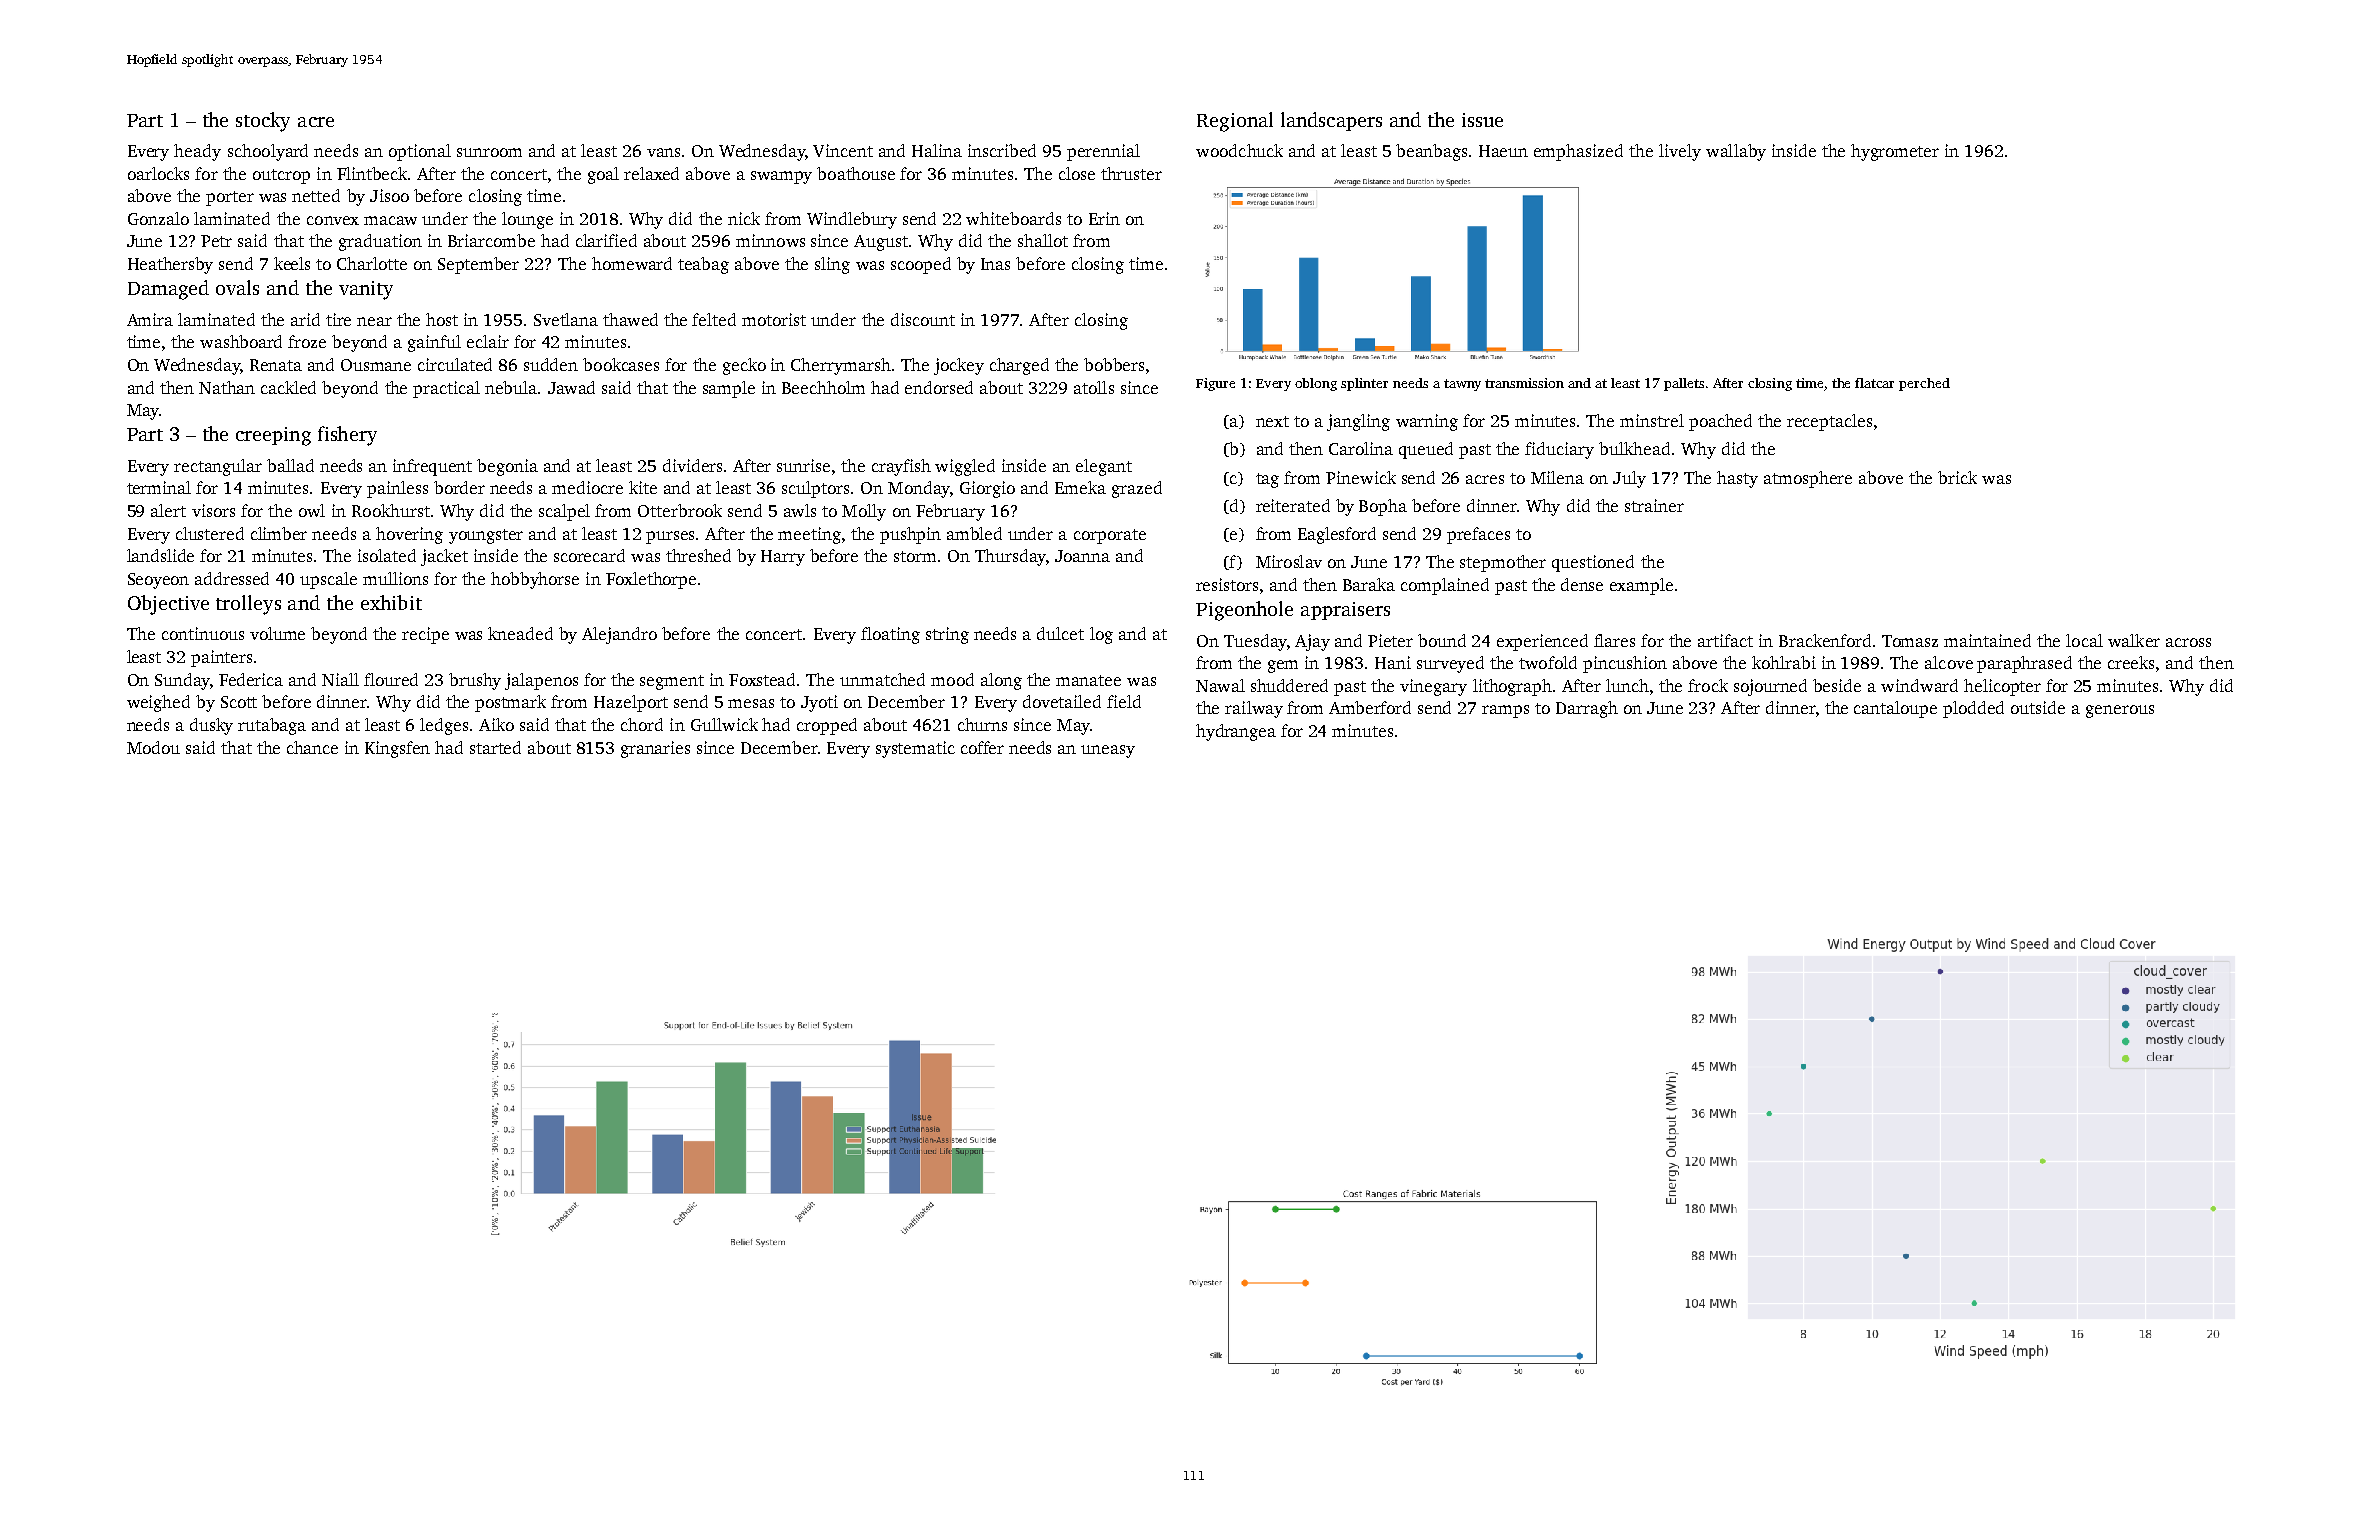 The height and width of the document is (1531, 2366). I want to click on coffer, so click(982, 747).
